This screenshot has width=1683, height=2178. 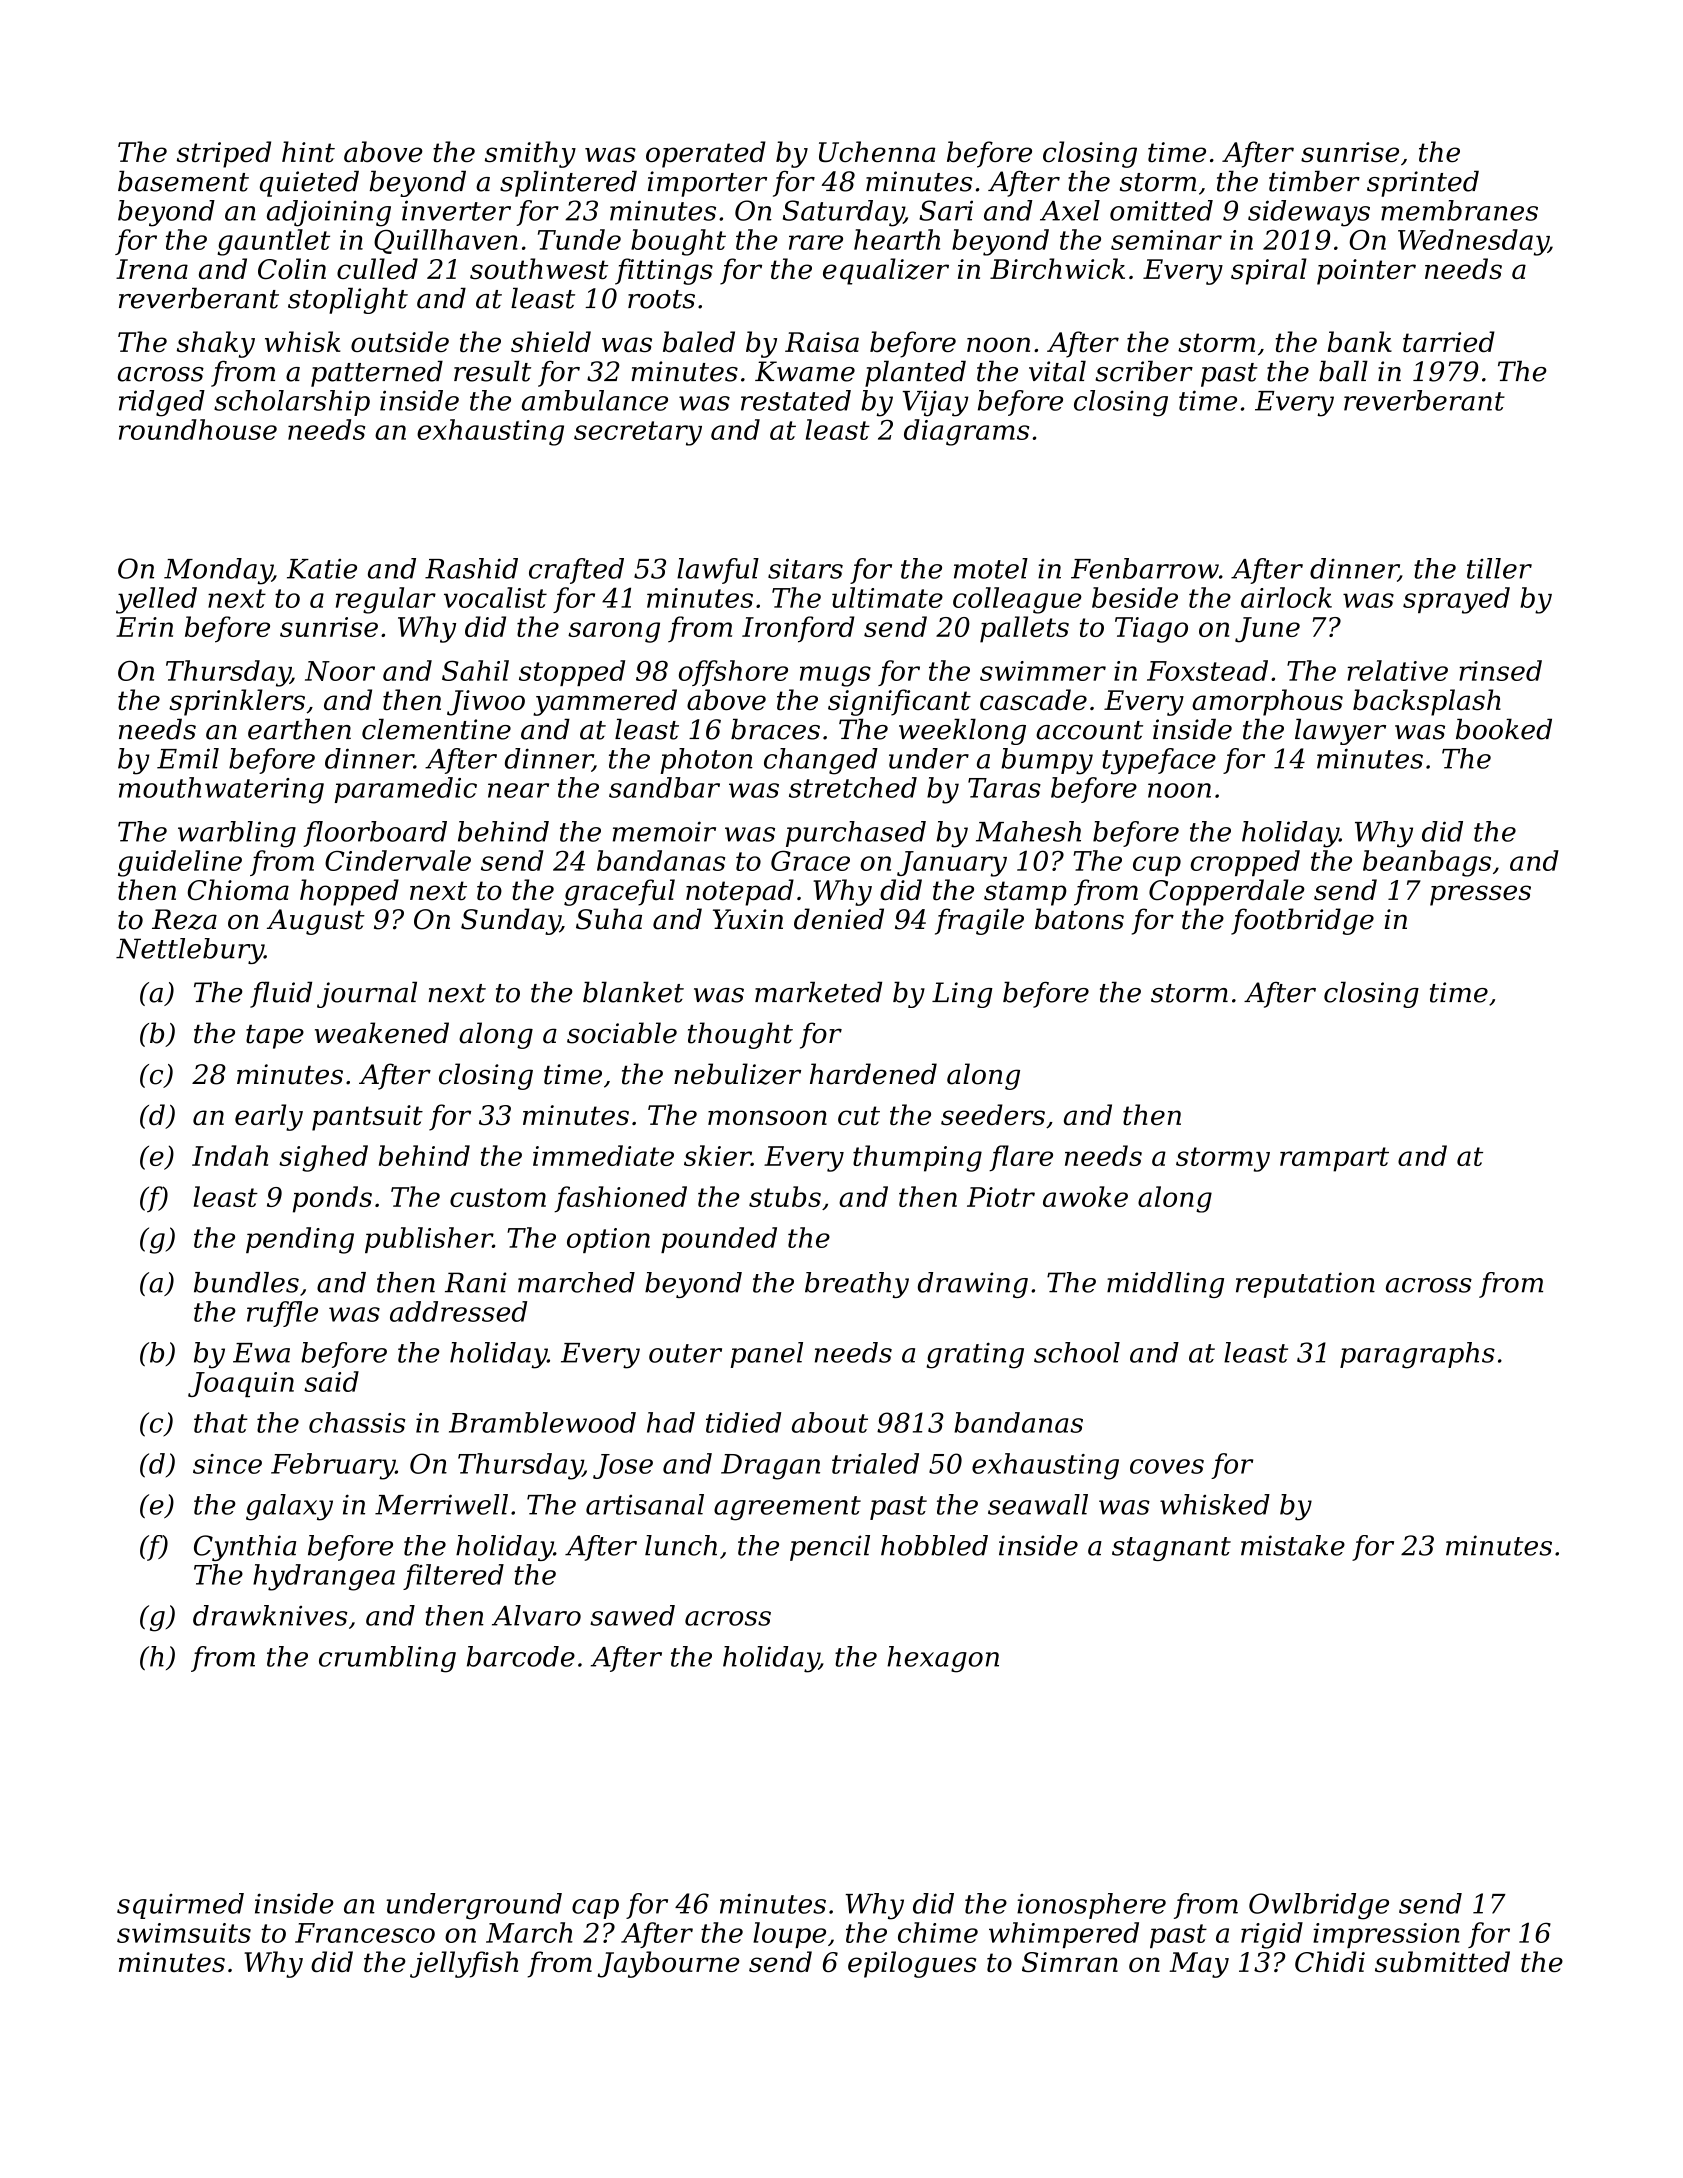 What do you see at coordinates (1267, 630) in the screenshot?
I see `June` at bounding box center [1267, 630].
